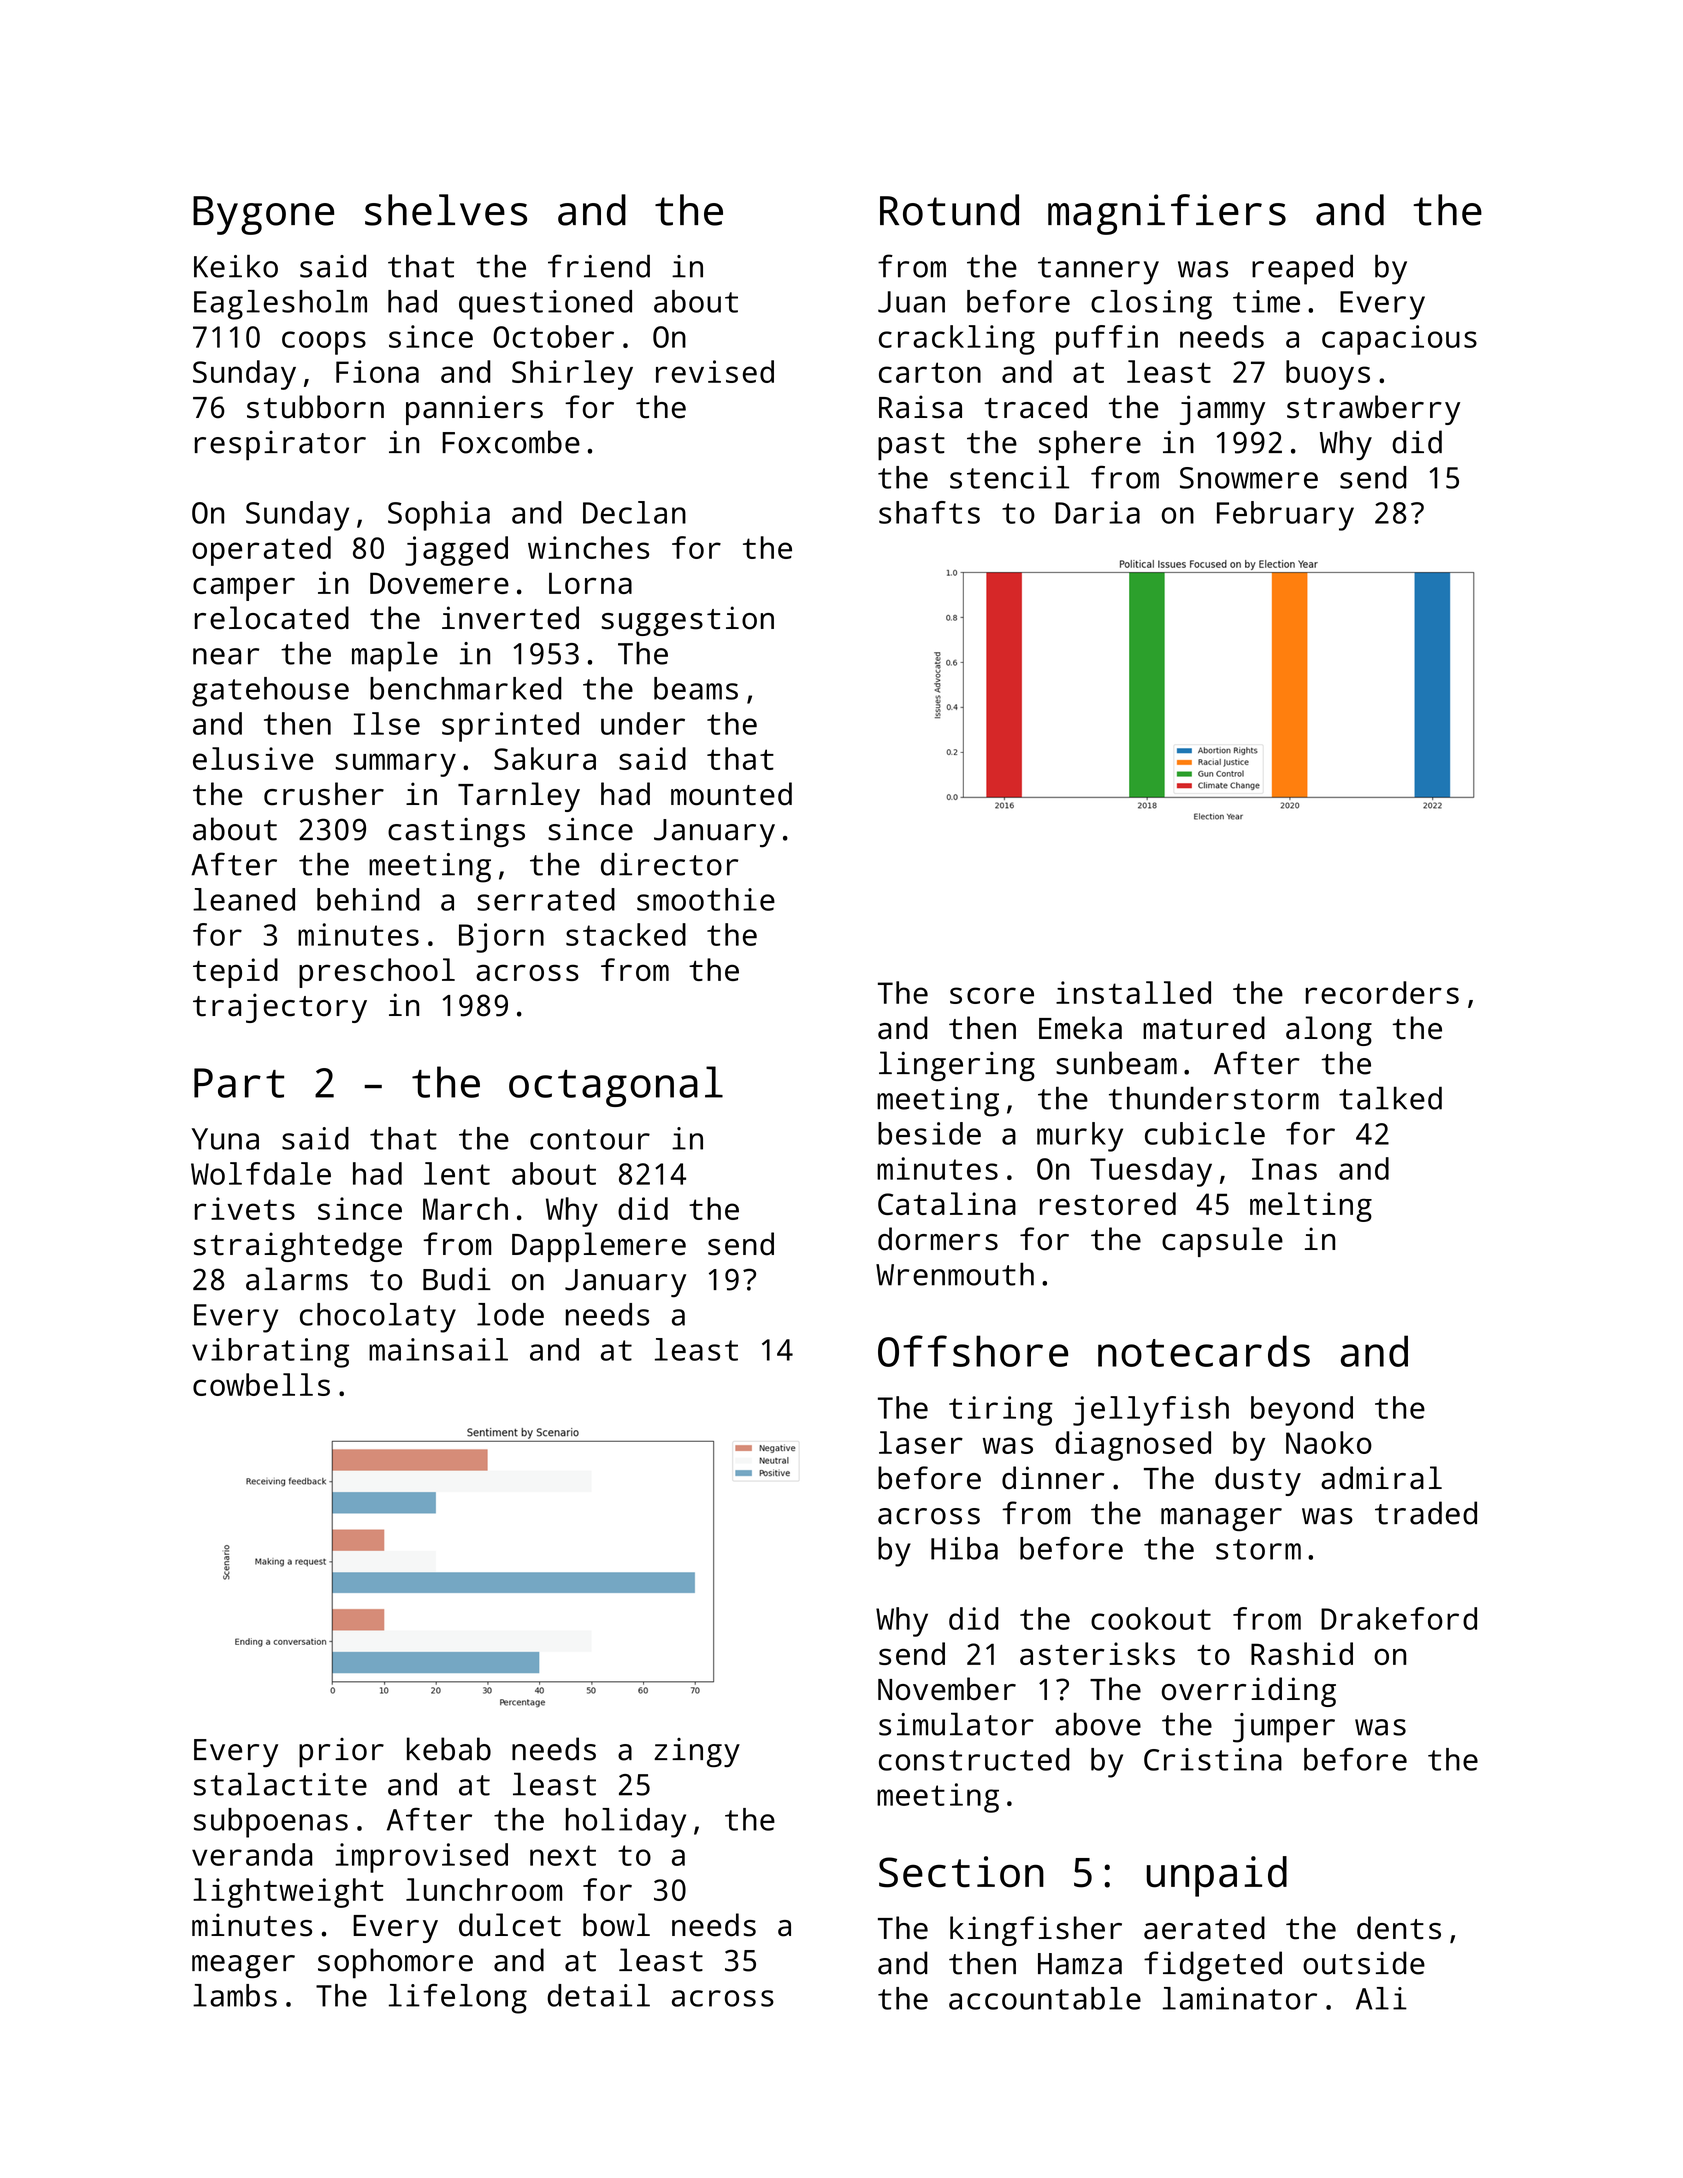  What do you see at coordinates (252, 1854) in the document?
I see `veranda` at bounding box center [252, 1854].
